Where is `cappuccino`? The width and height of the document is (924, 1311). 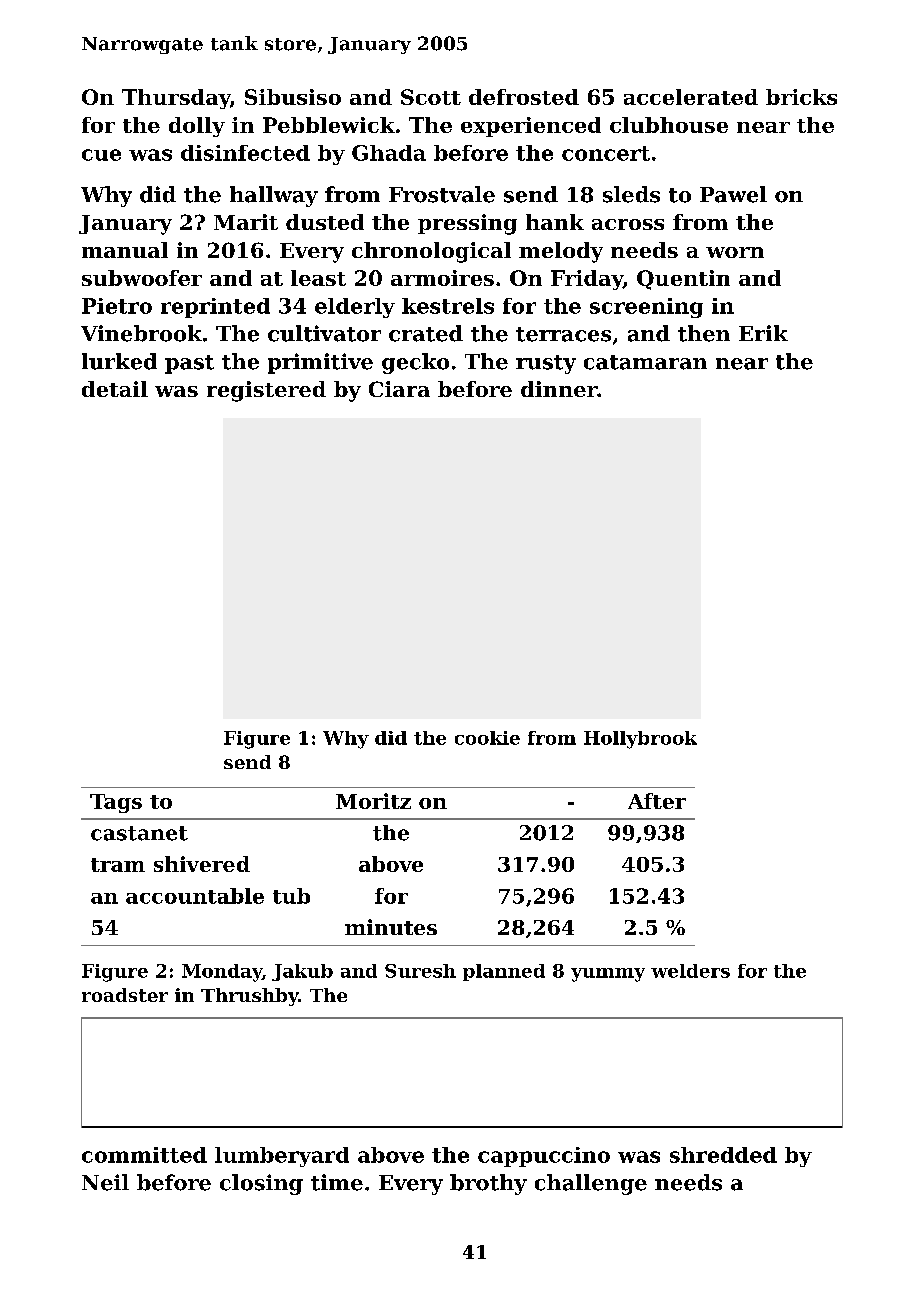
cappuccino is located at coordinates (544, 1157).
